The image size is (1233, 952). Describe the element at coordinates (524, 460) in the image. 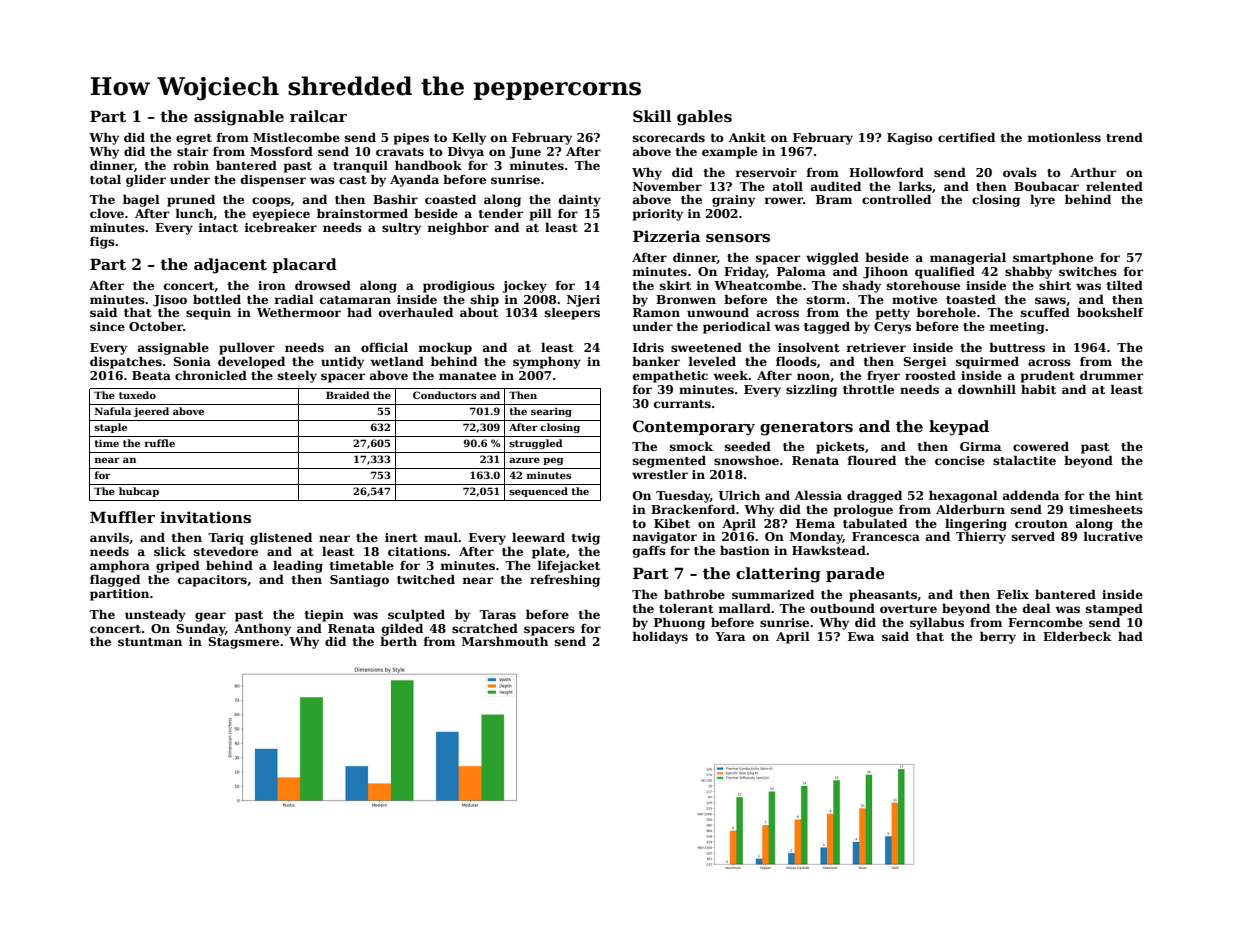

I see `azure` at that location.
